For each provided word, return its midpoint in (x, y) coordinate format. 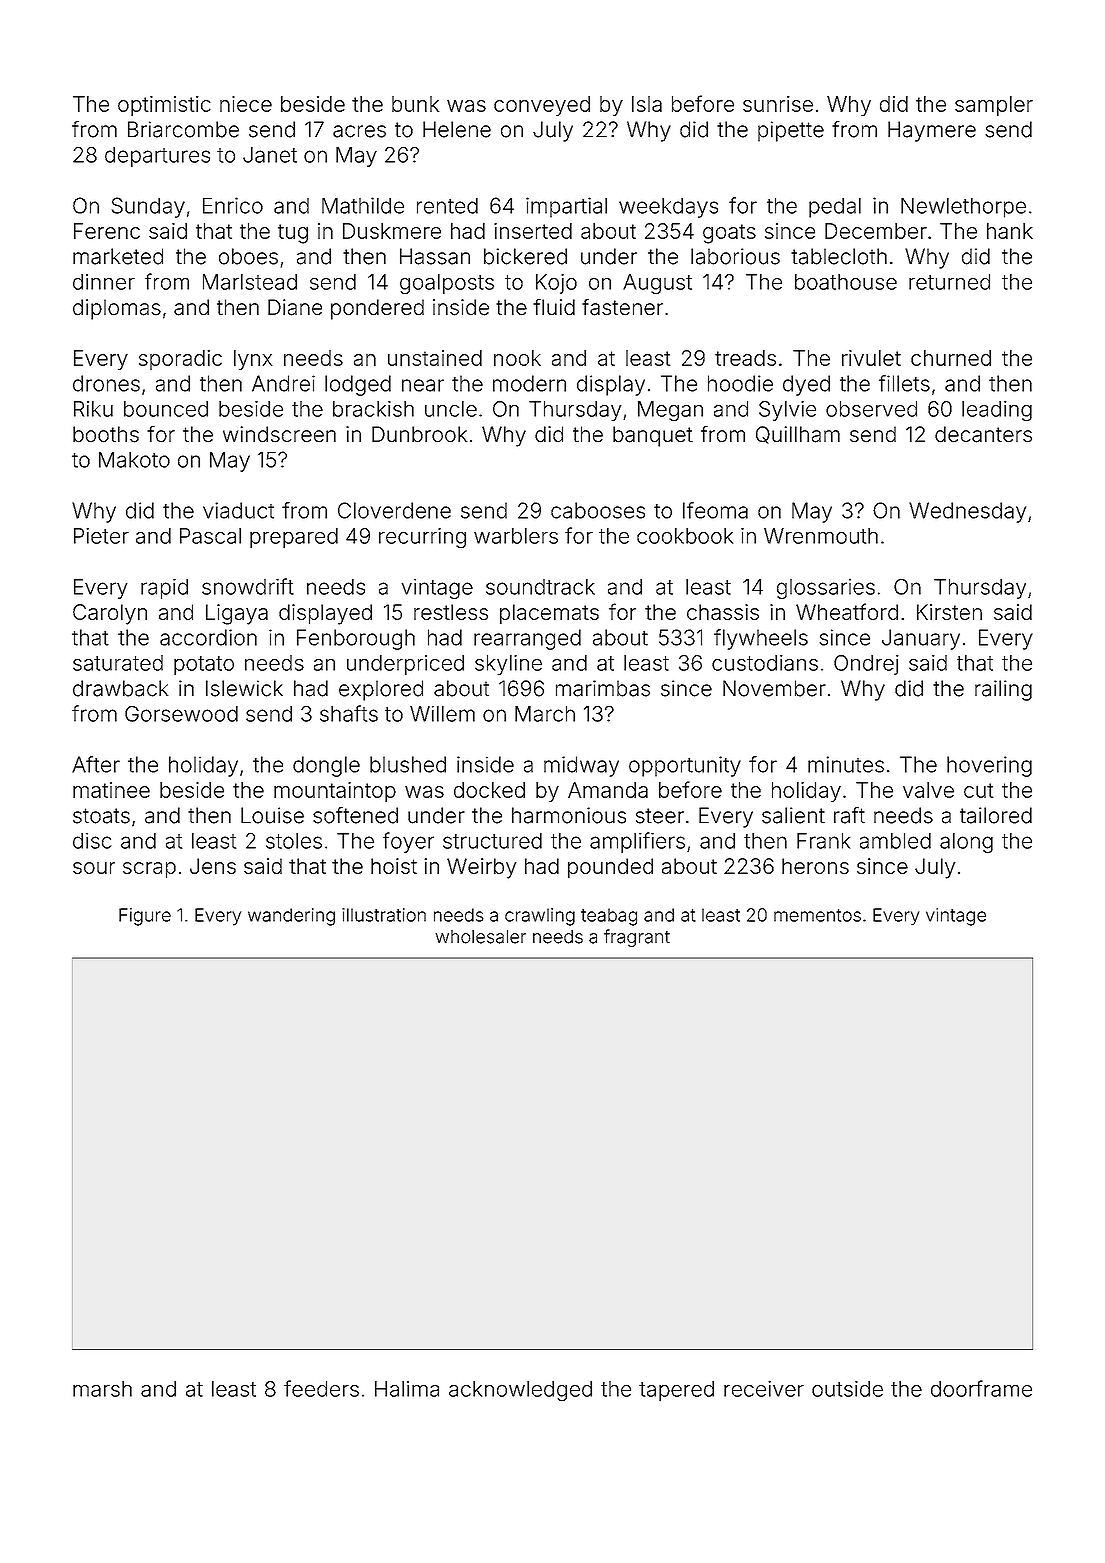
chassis (723, 612)
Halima (407, 1389)
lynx (253, 360)
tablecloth (839, 256)
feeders (321, 1388)
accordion (208, 637)
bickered (525, 256)
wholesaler (480, 937)
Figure (145, 917)
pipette (791, 131)
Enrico (233, 205)
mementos (817, 915)
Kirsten (949, 612)
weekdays (668, 208)
